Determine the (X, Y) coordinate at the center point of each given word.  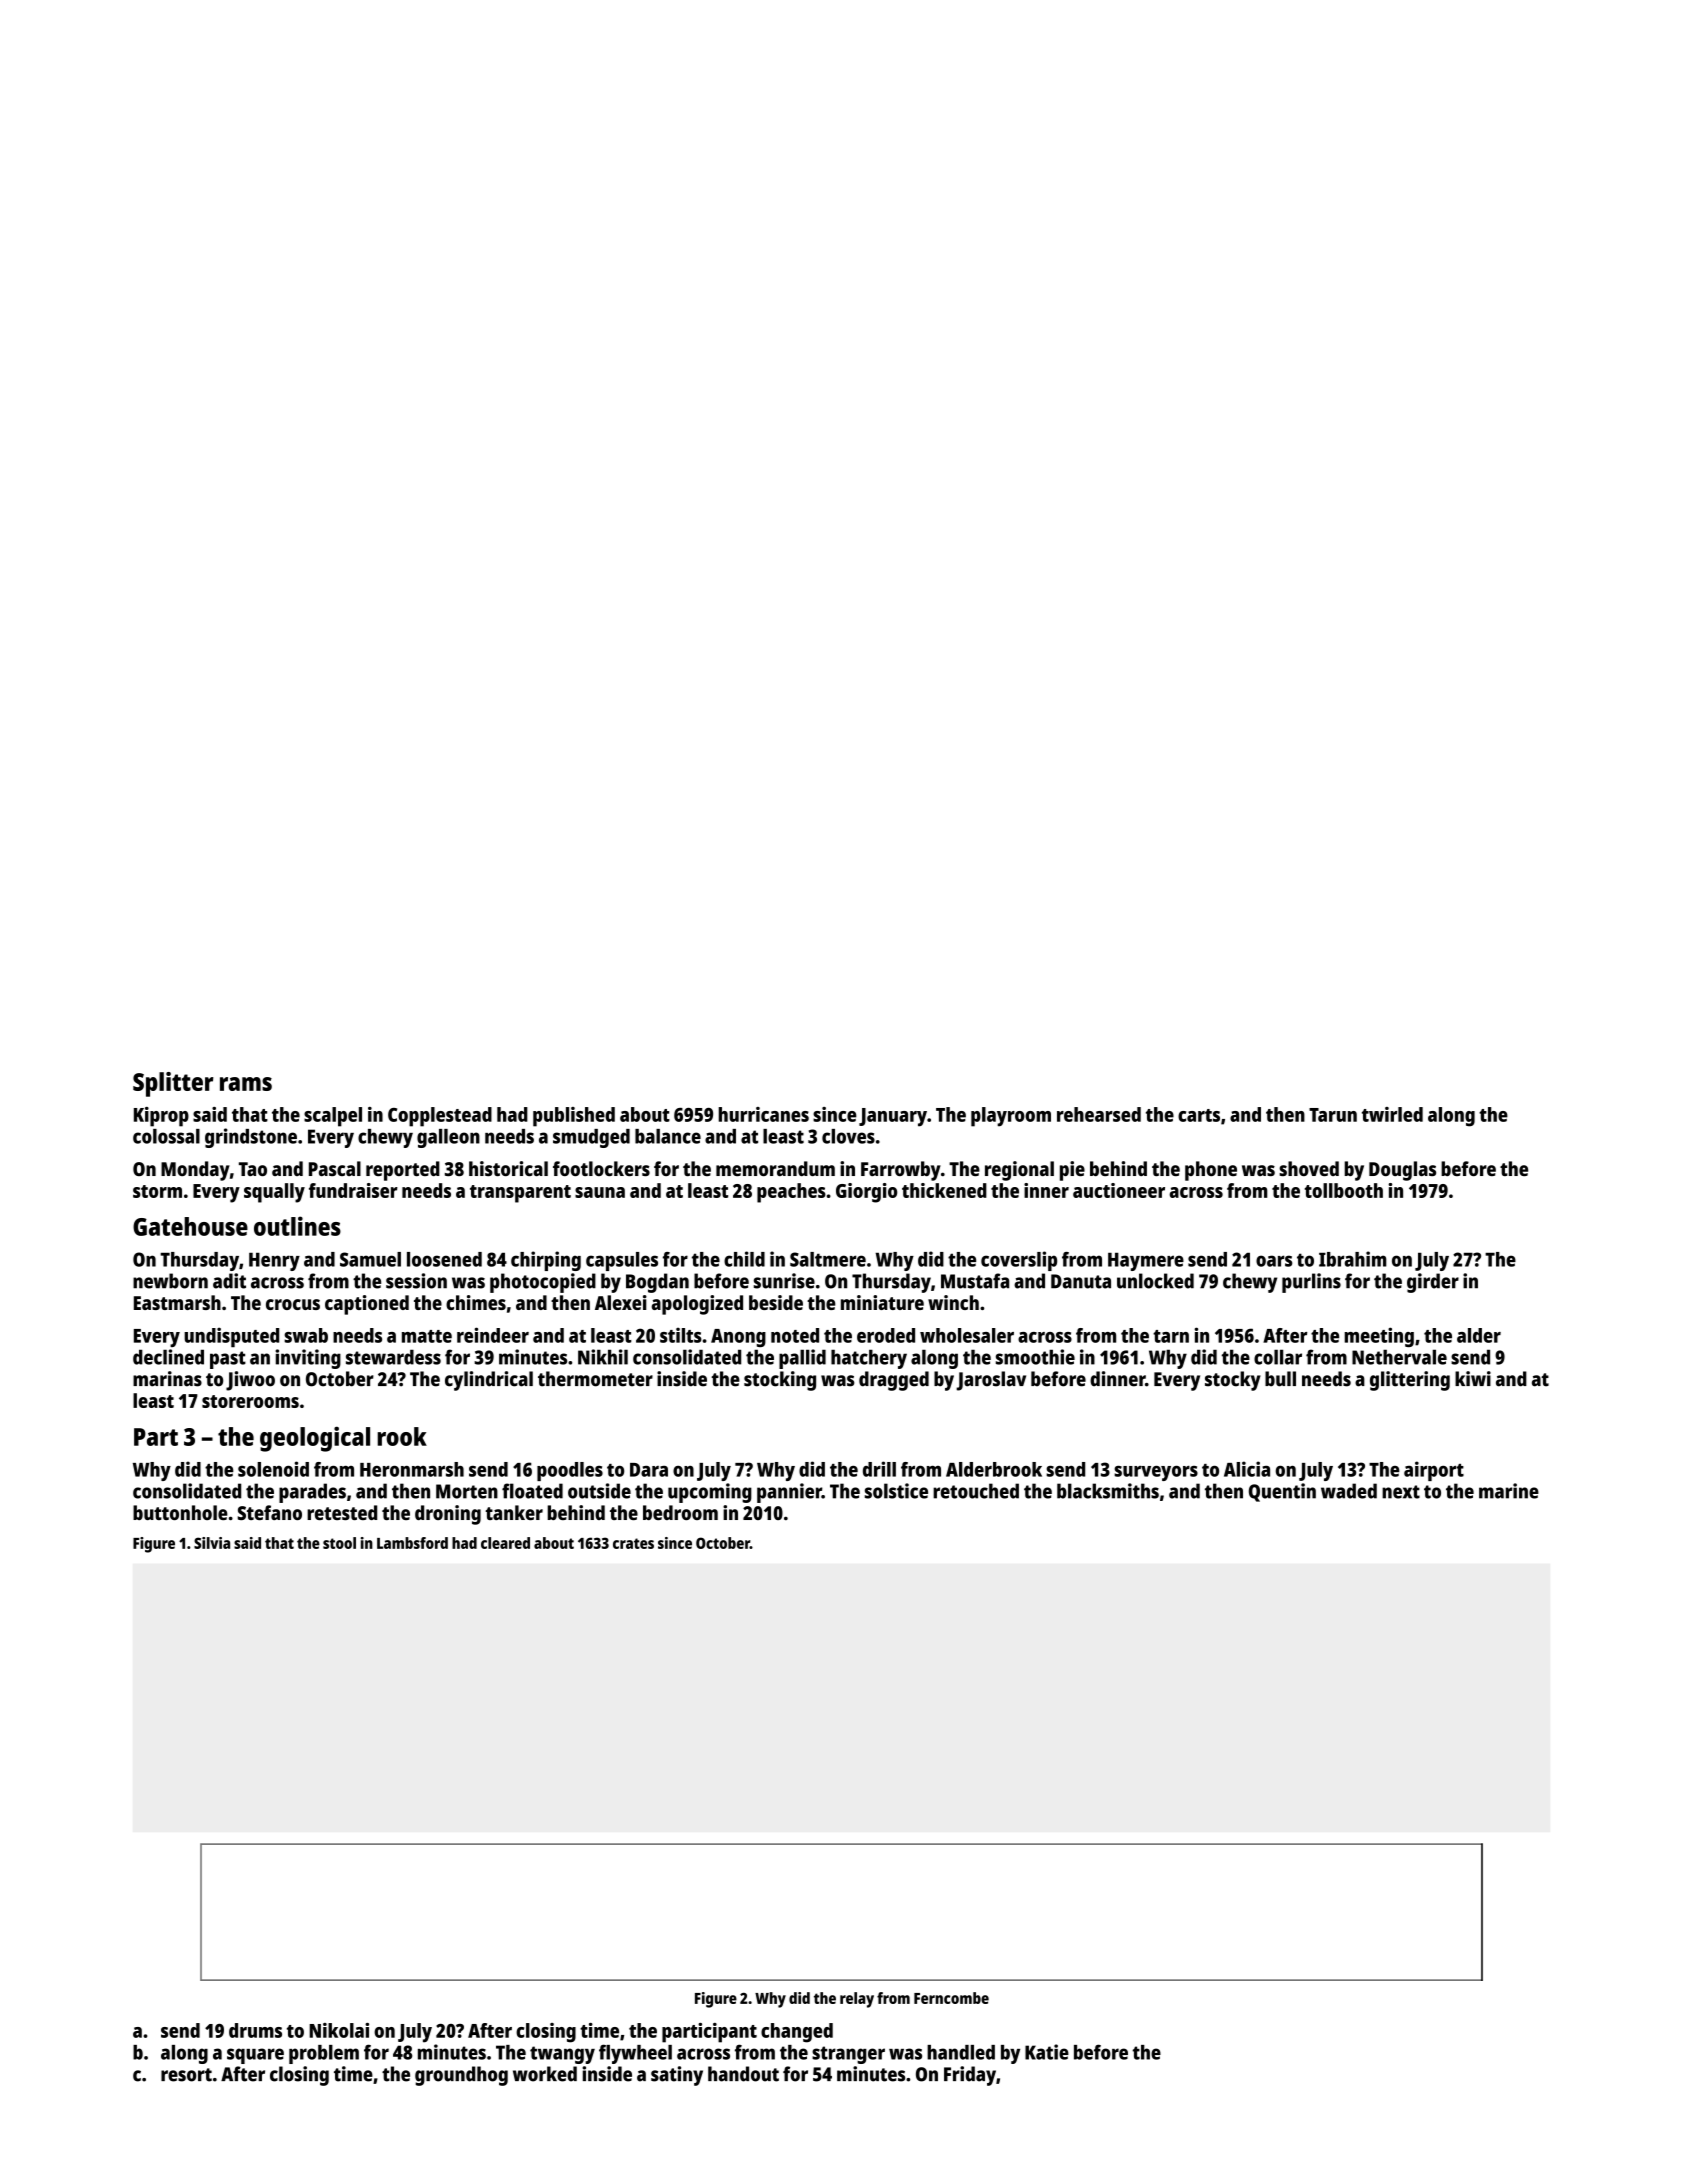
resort (186, 2075)
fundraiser (353, 1190)
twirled (1392, 1114)
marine (1509, 1491)
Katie (1047, 2052)
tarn (1171, 1336)
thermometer (595, 1379)
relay (857, 2000)
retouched (976, 1491)
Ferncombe (951, 1998)
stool (339, 1543)
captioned (367, 1305)
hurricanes (763, 1114)
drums (255, 2030)
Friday (970, 2076)
